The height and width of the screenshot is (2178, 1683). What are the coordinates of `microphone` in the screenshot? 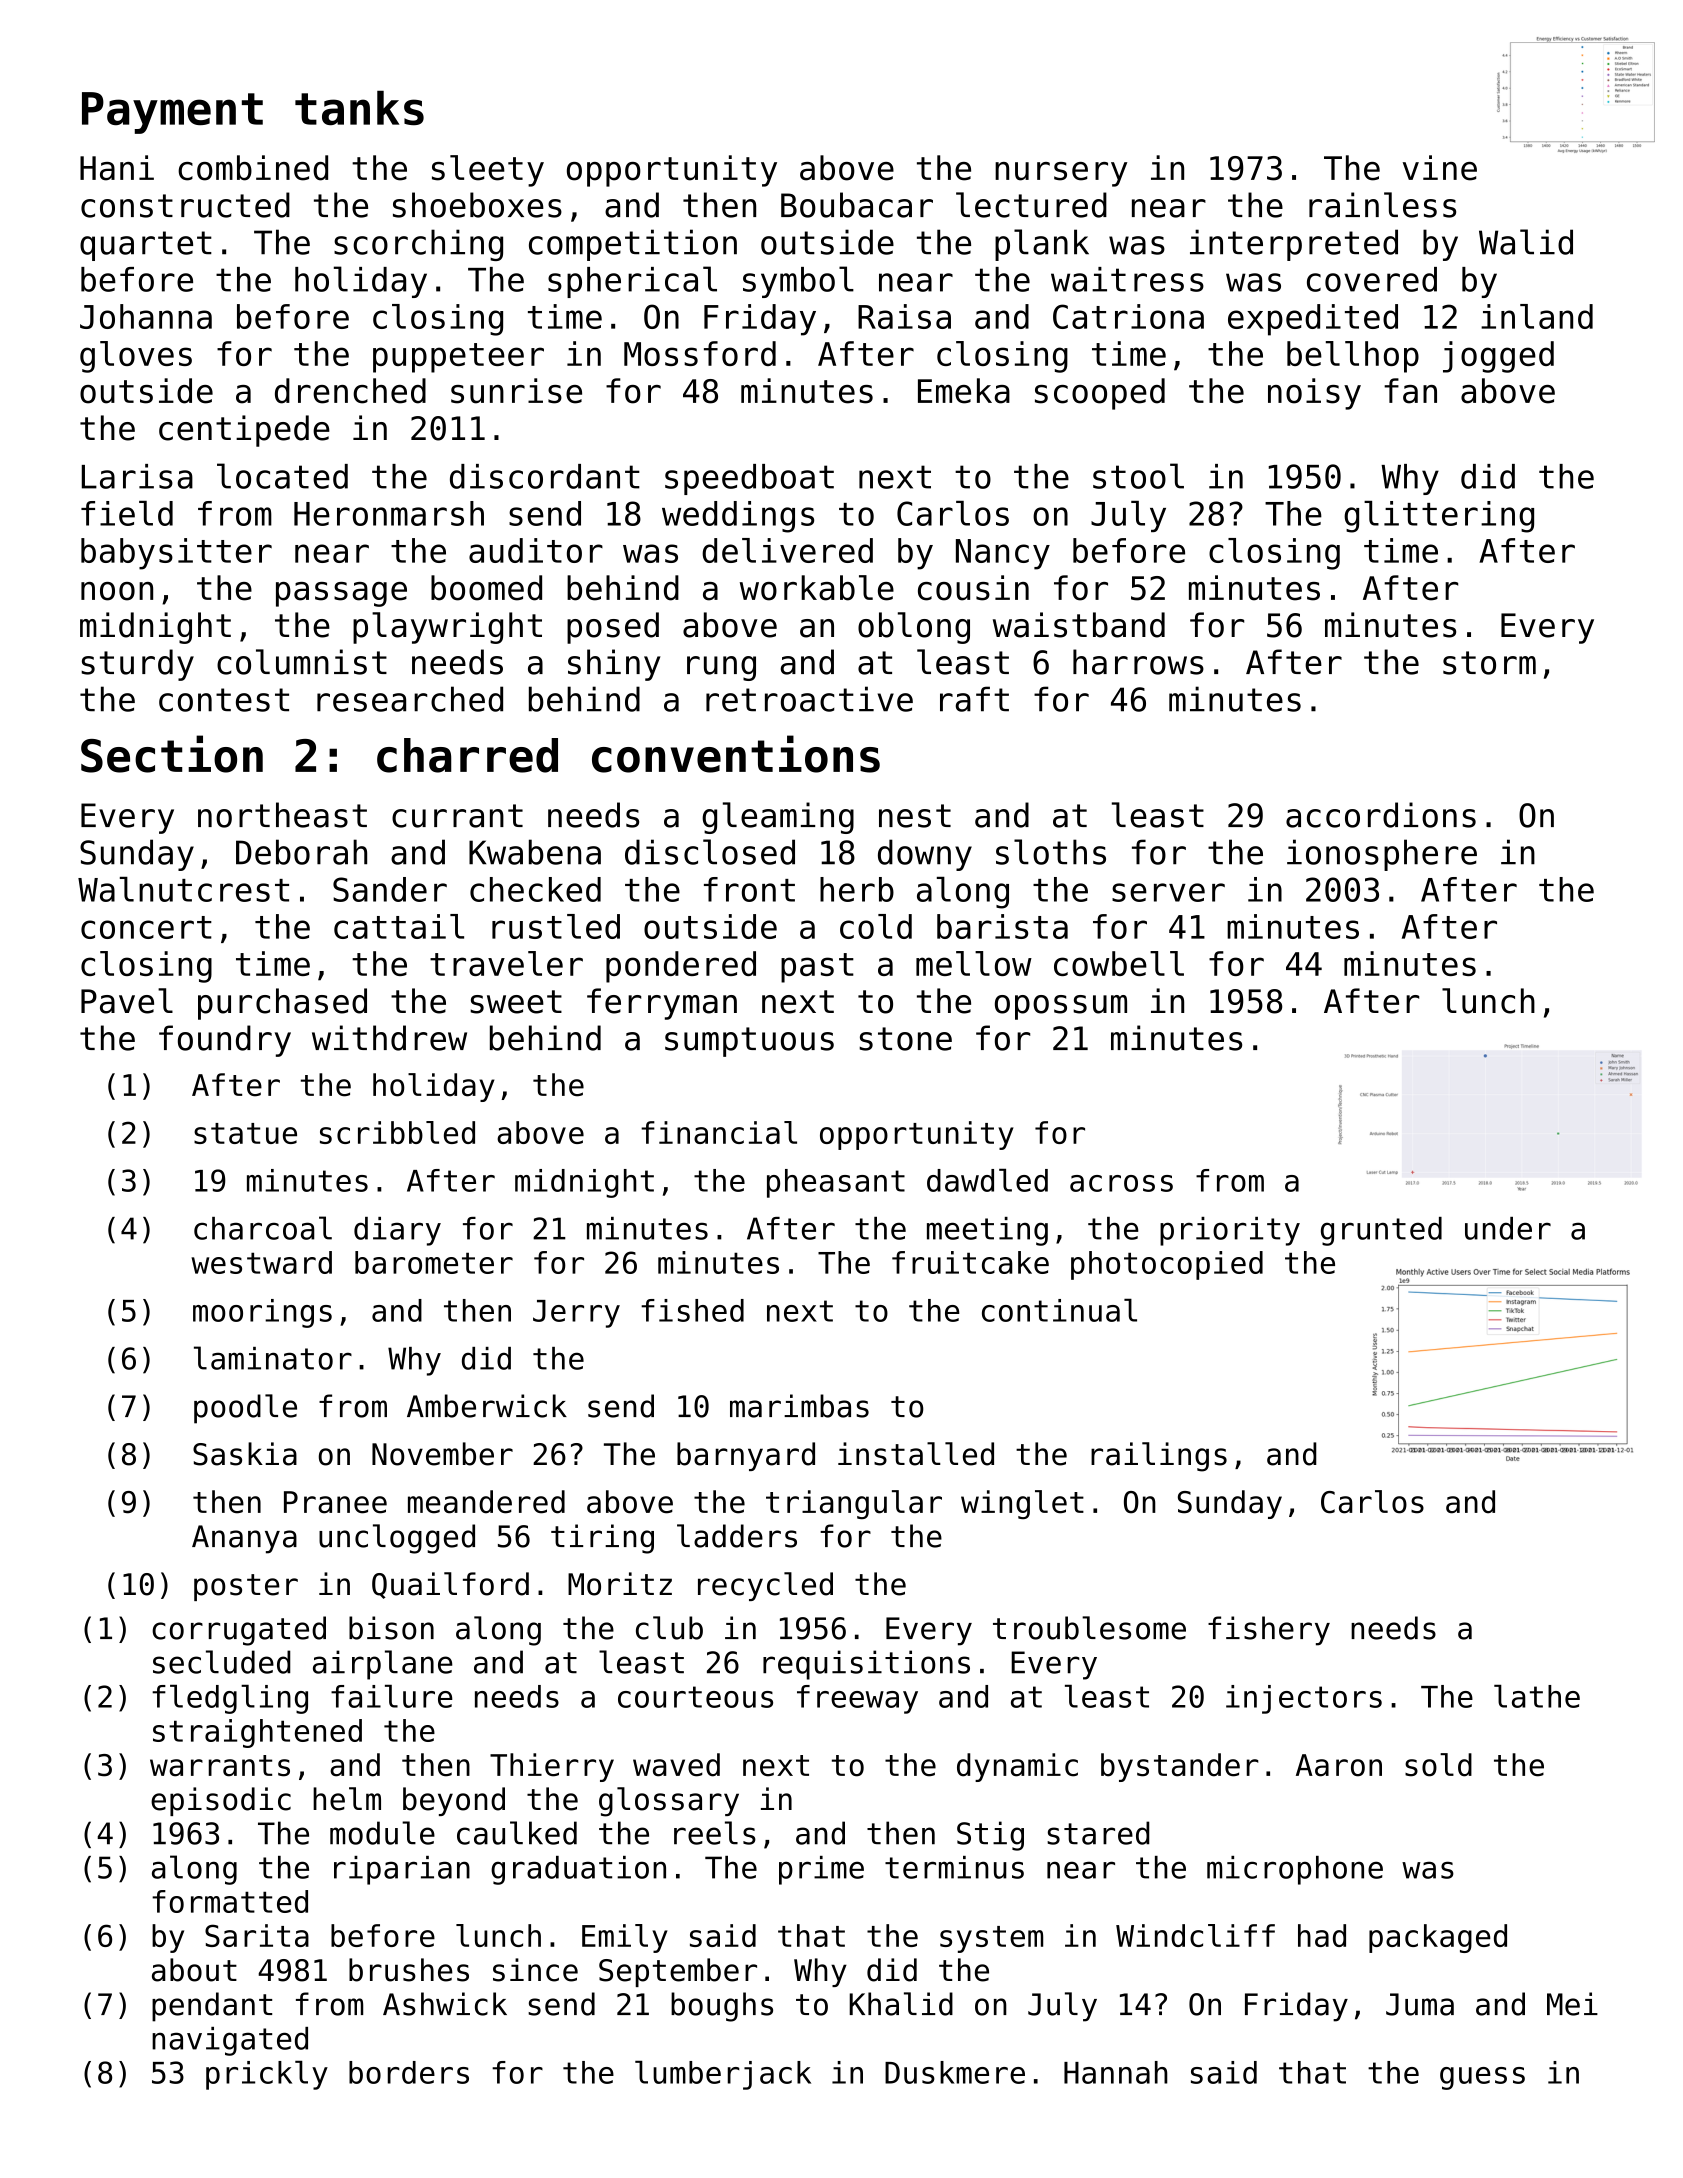 It's located at (1295, 1870).
